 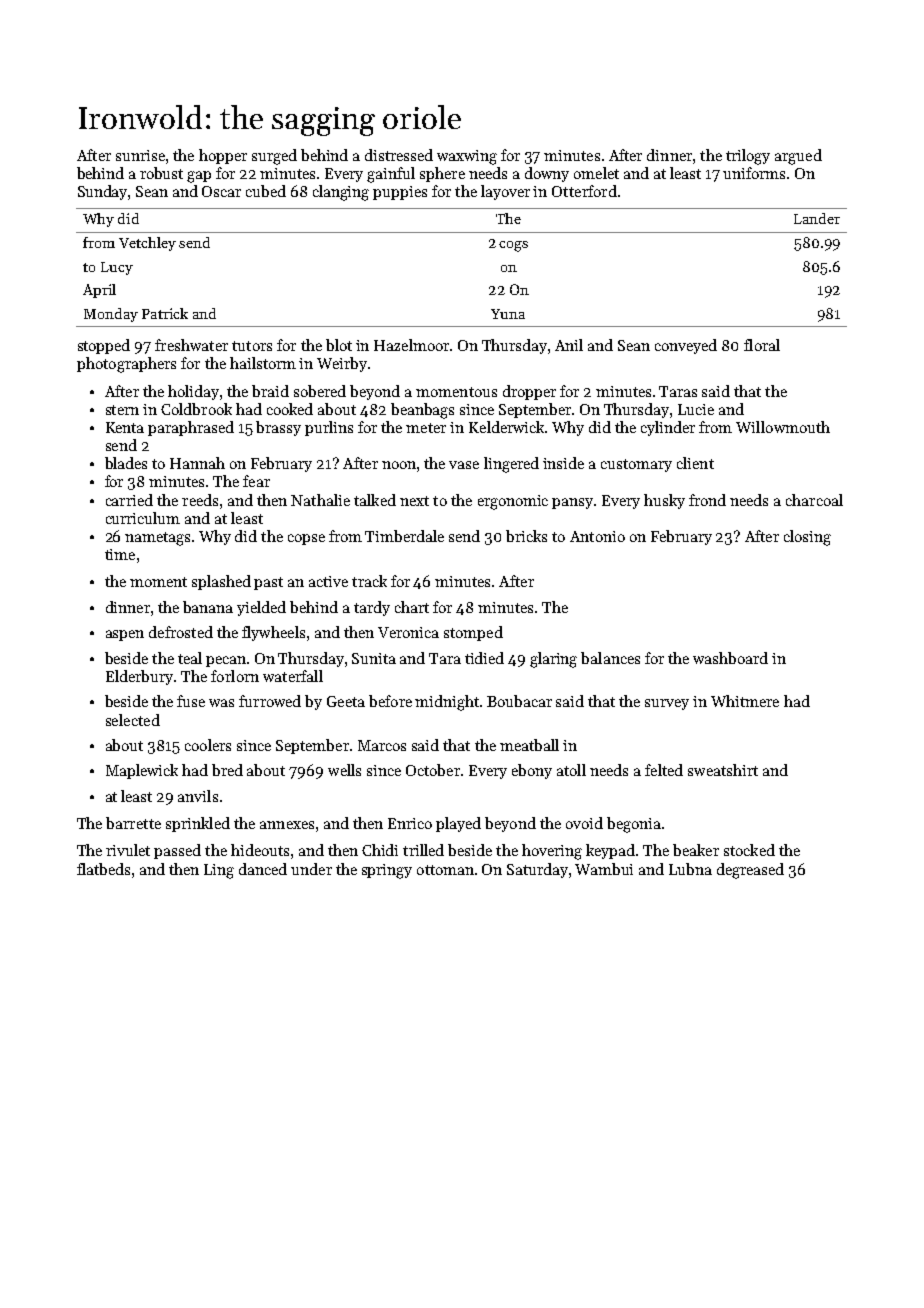 What do you see at coordinates (513, 246) in the document?
I see `cogs` at bounding box center [513, 246].
